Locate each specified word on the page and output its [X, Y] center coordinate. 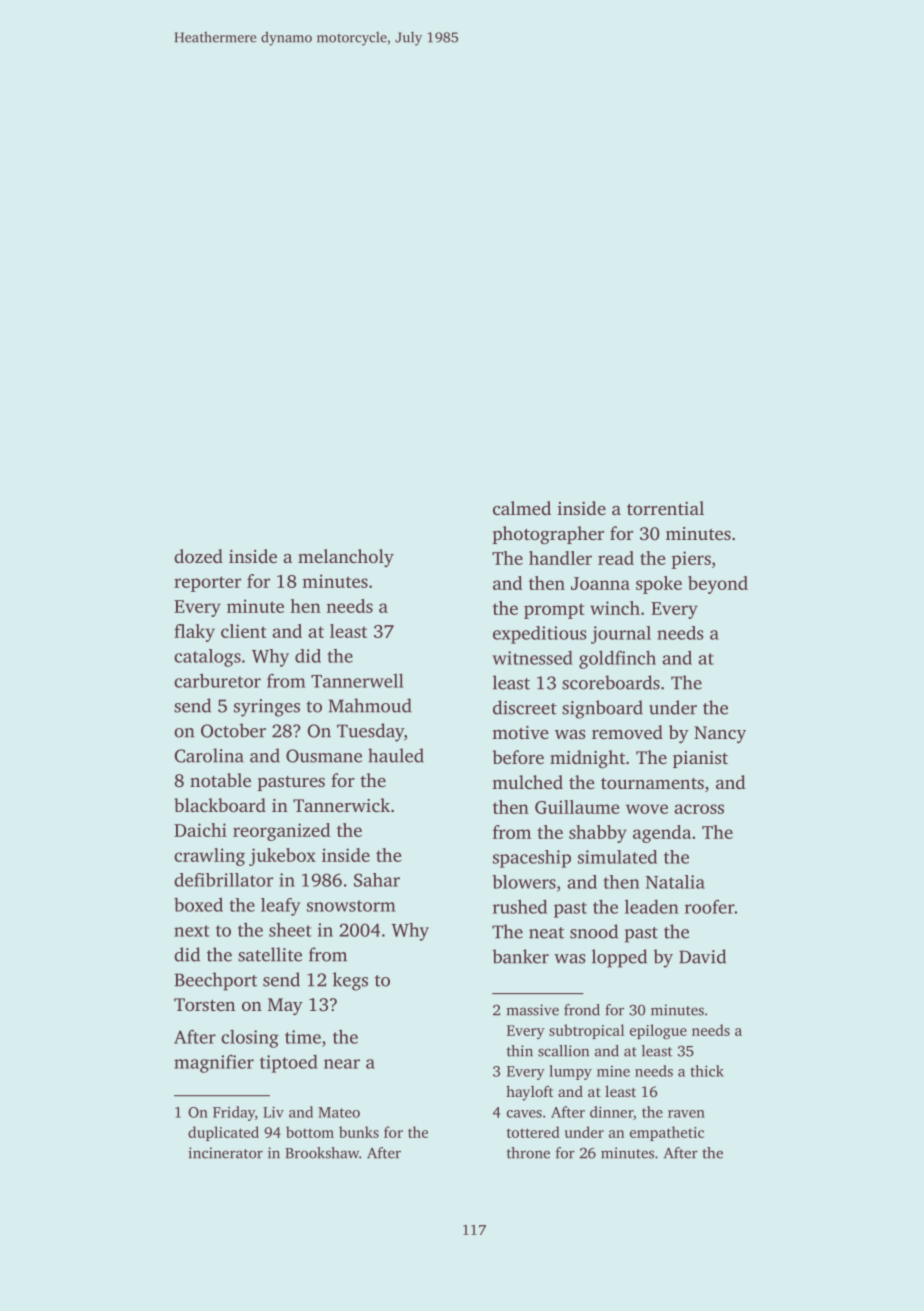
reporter [207, 584]
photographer [548, 535]
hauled [396, 755]
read [616, 558]
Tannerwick [341, 805]
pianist [700, 759]
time [303, 1037]
